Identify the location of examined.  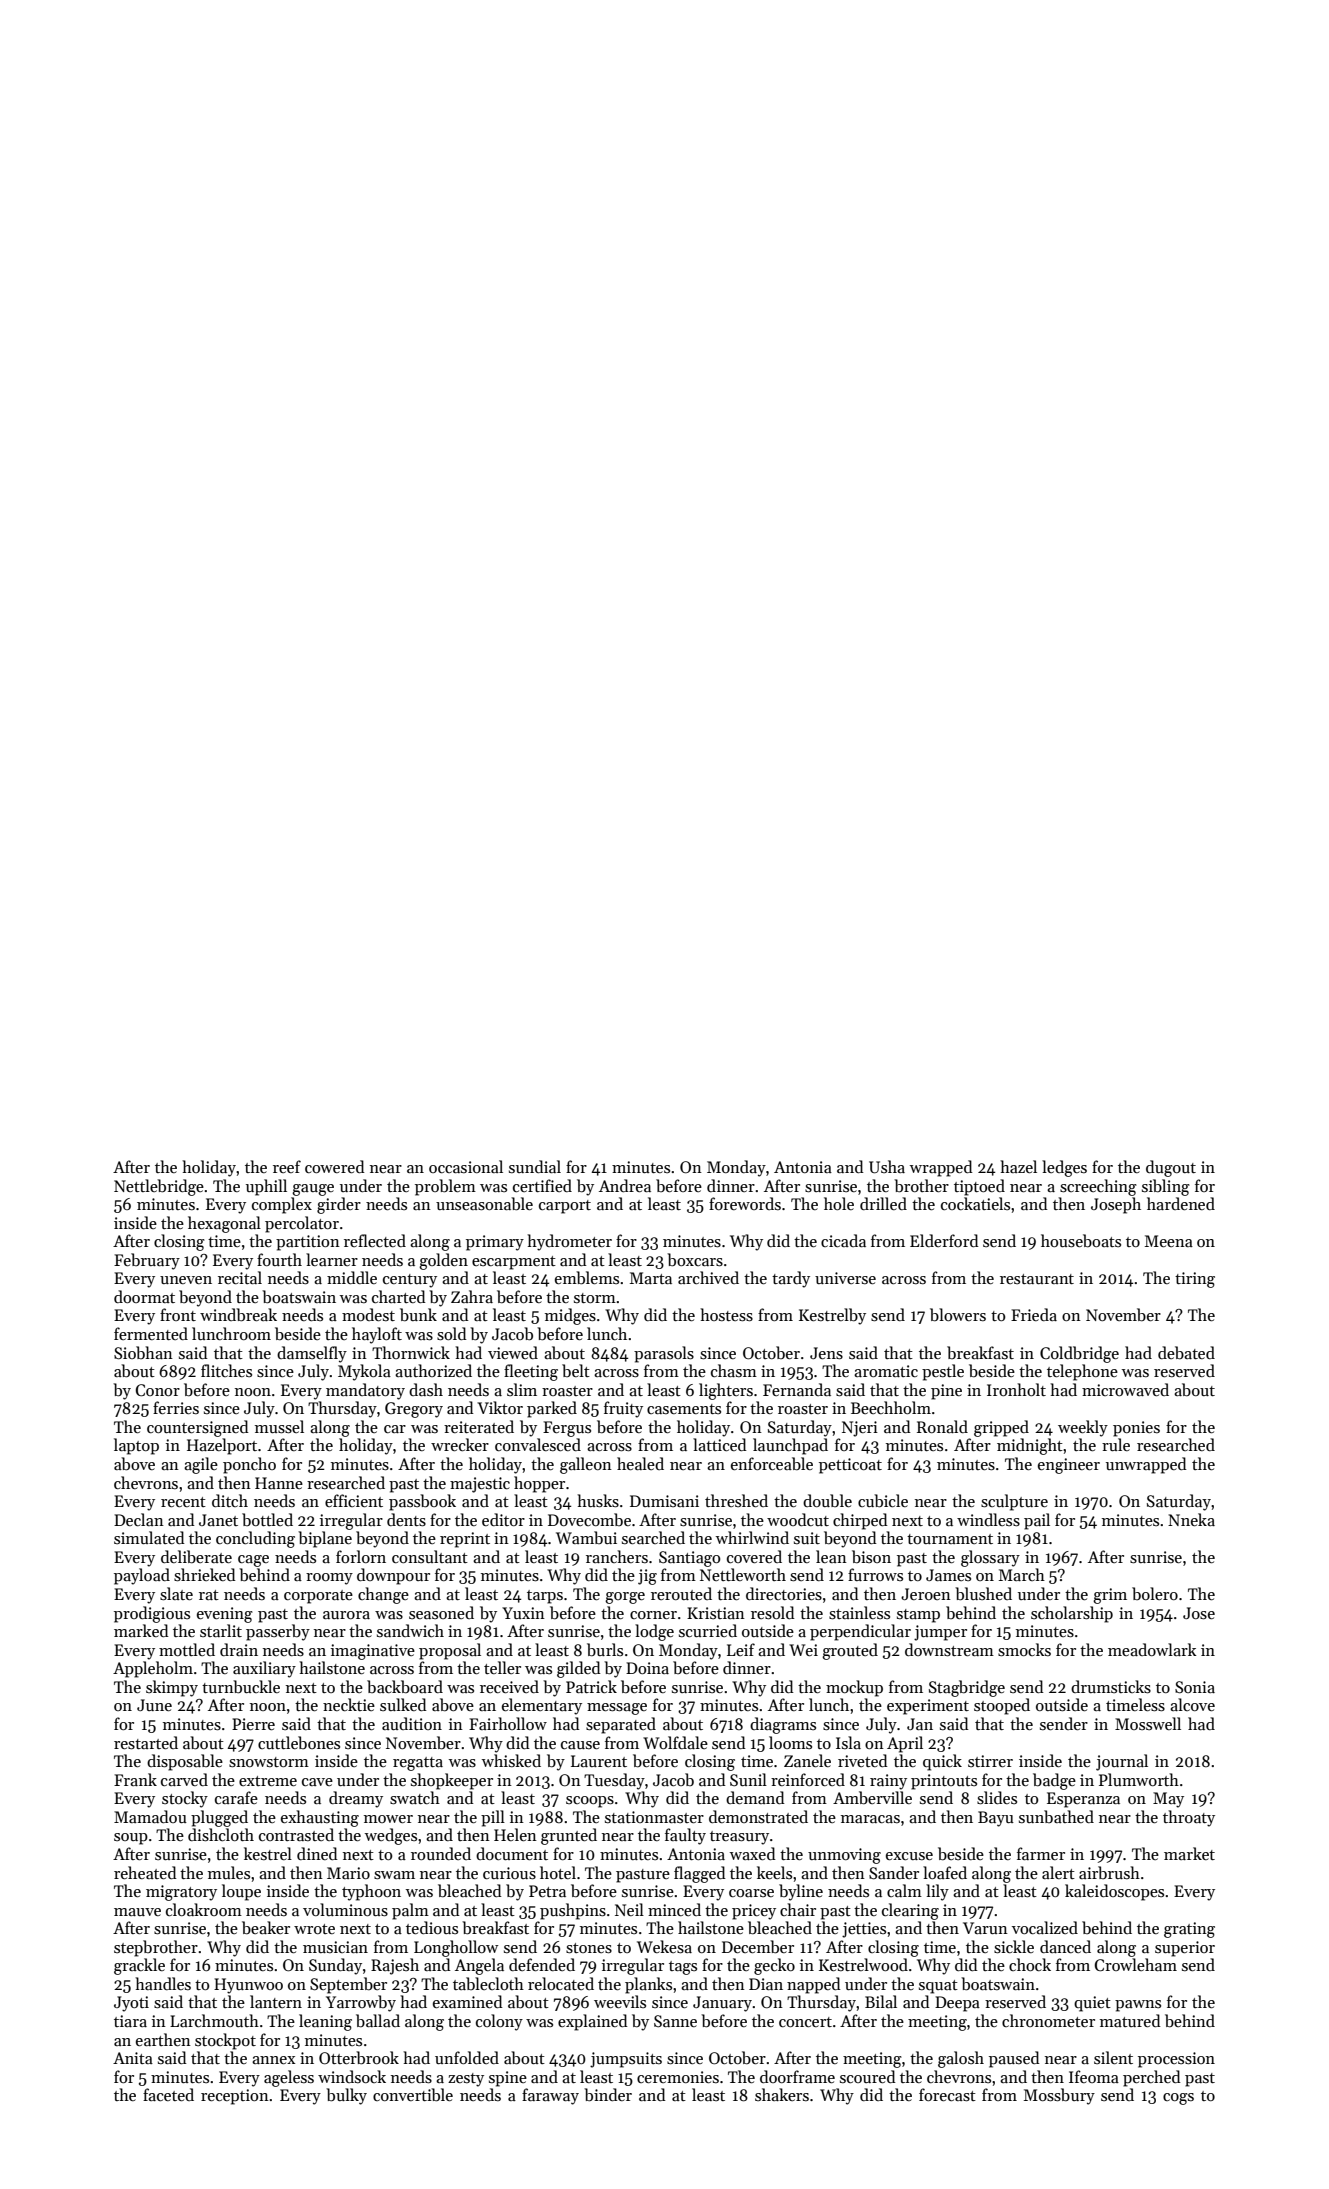
(468, 2001).
